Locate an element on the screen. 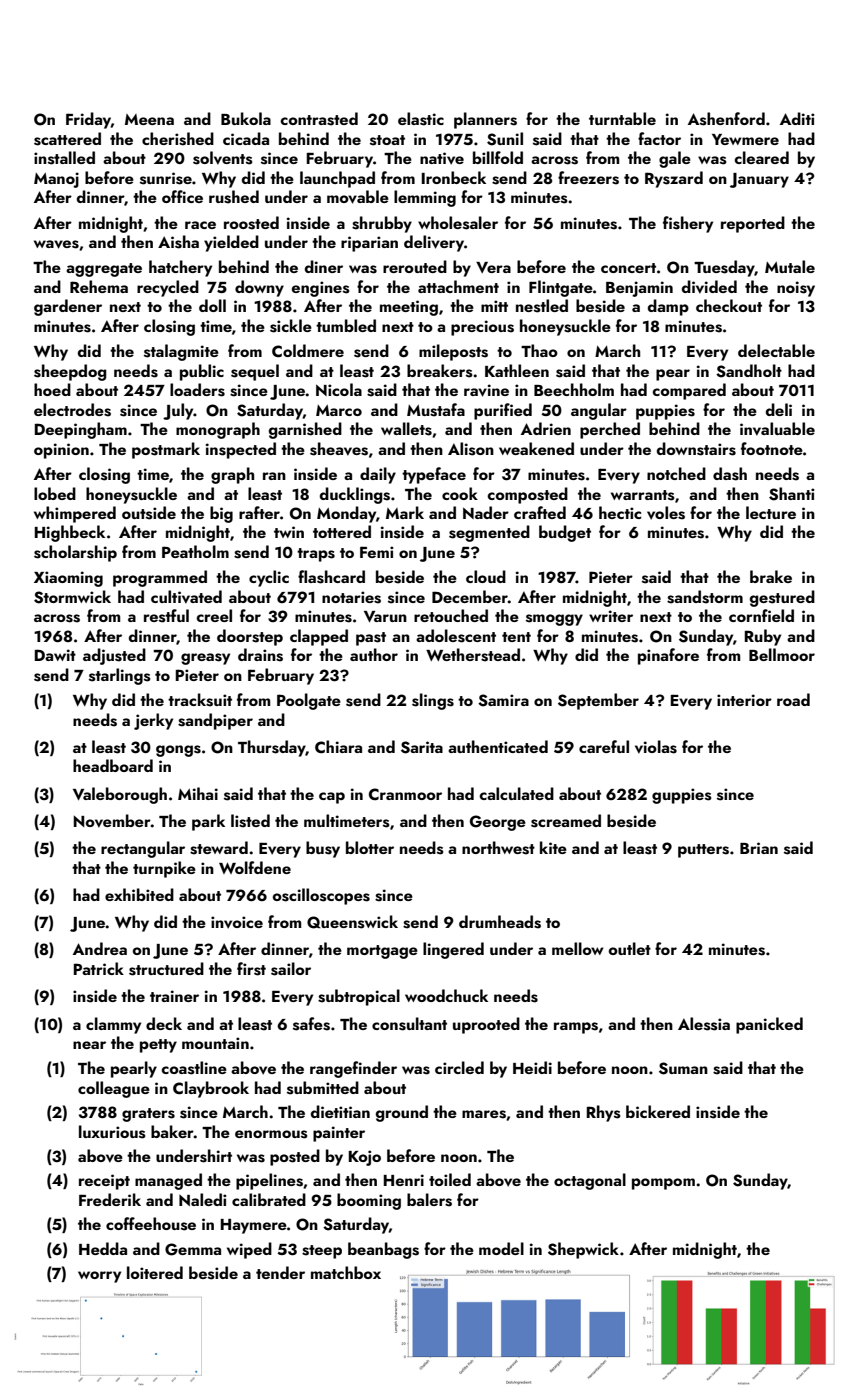 The height and width of the screenshot is (1400, 849). loitered is located at coordinates (155, 1272).
